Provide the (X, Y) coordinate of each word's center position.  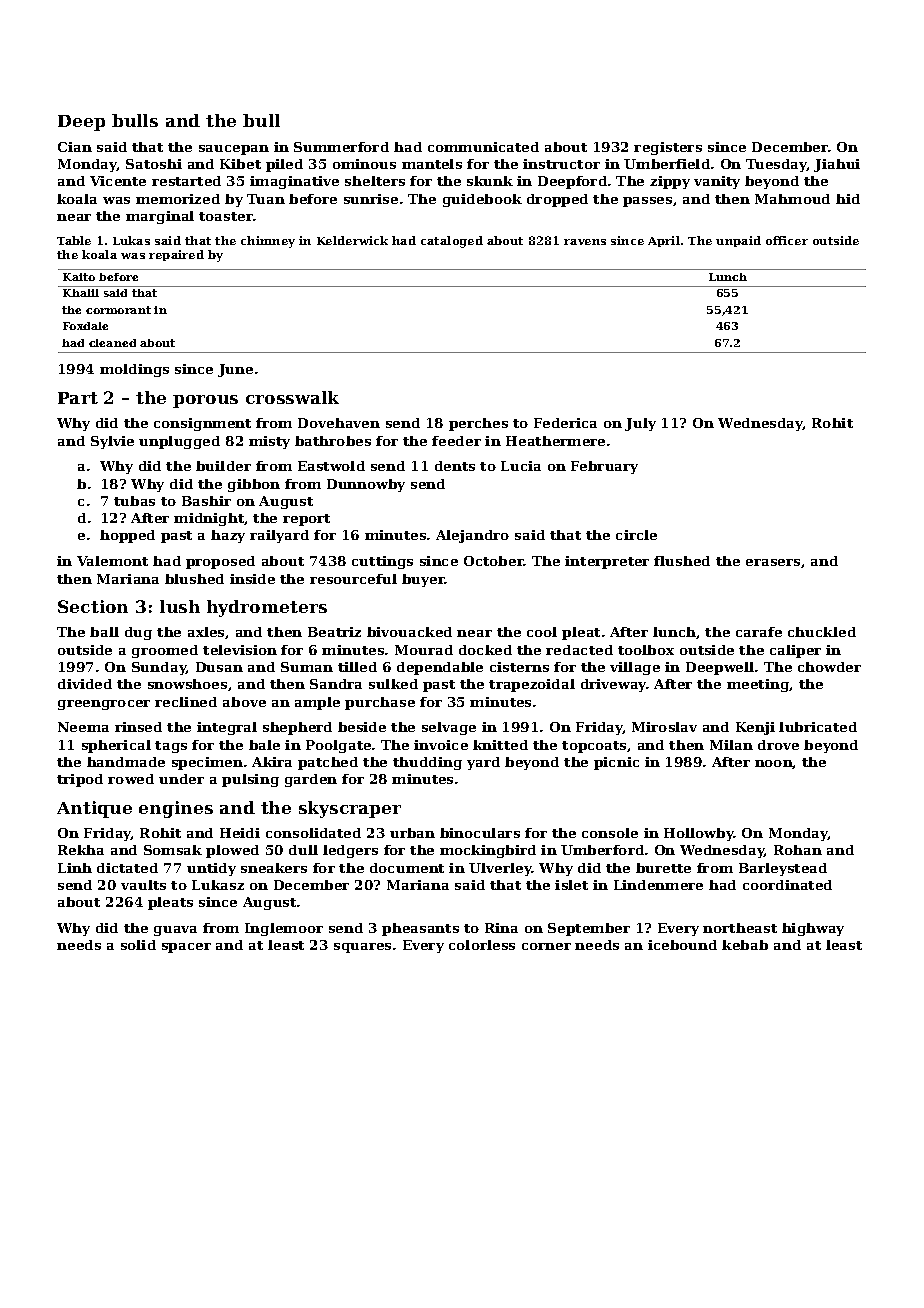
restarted (186, 181)
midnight (209, 519)
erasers (773, 562)
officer (787, 240)
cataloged (452, 242)
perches (478, 424)
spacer (186, 948)
